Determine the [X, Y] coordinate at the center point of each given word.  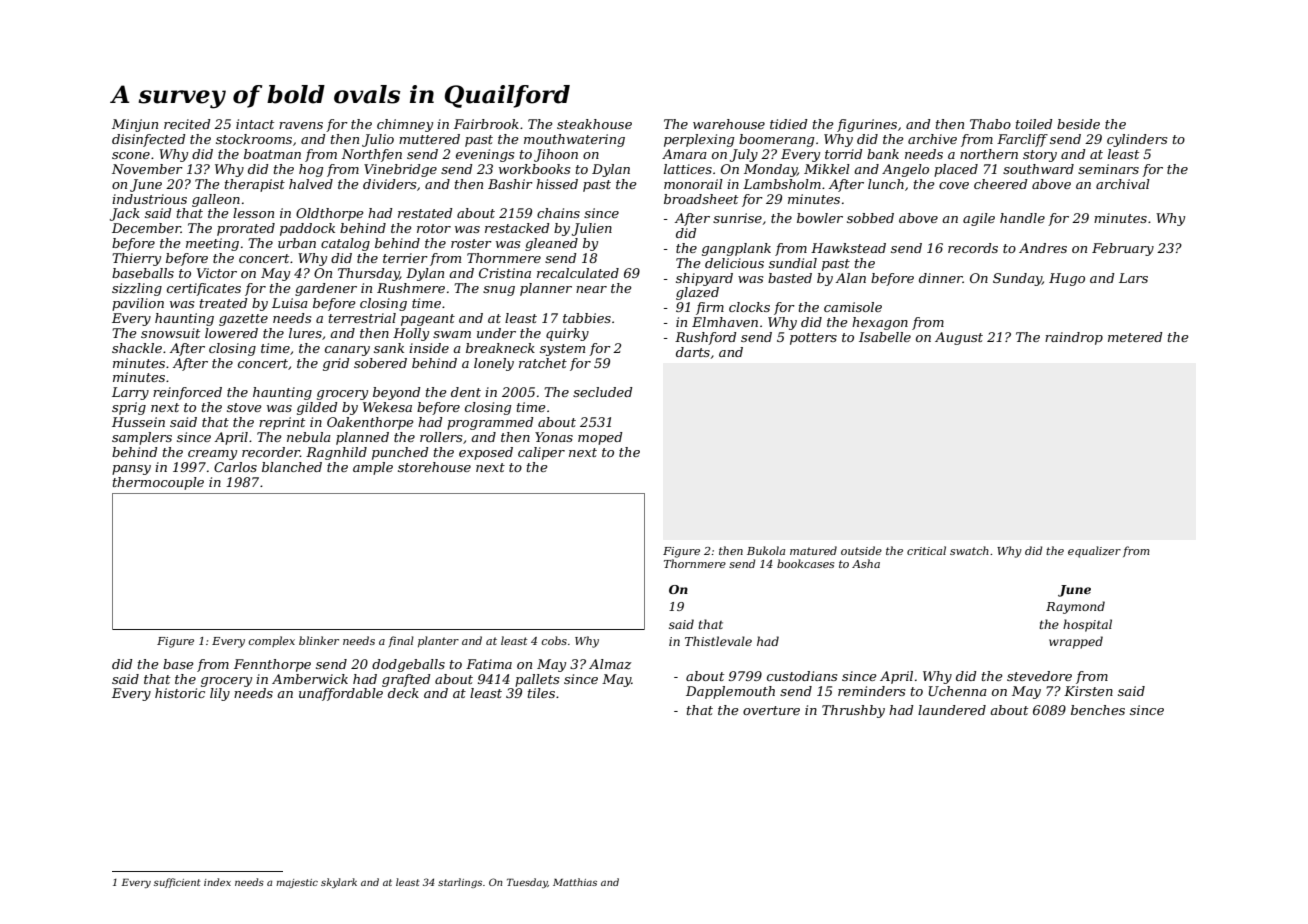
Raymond [1075, 607]
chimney [405, 125]
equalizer [1094, 552]
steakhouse [594, 124]
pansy [131, 470]
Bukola [766, 550]
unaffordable [341, 694]
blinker [319, 640]
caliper [541, 453]
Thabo [990, 124]
